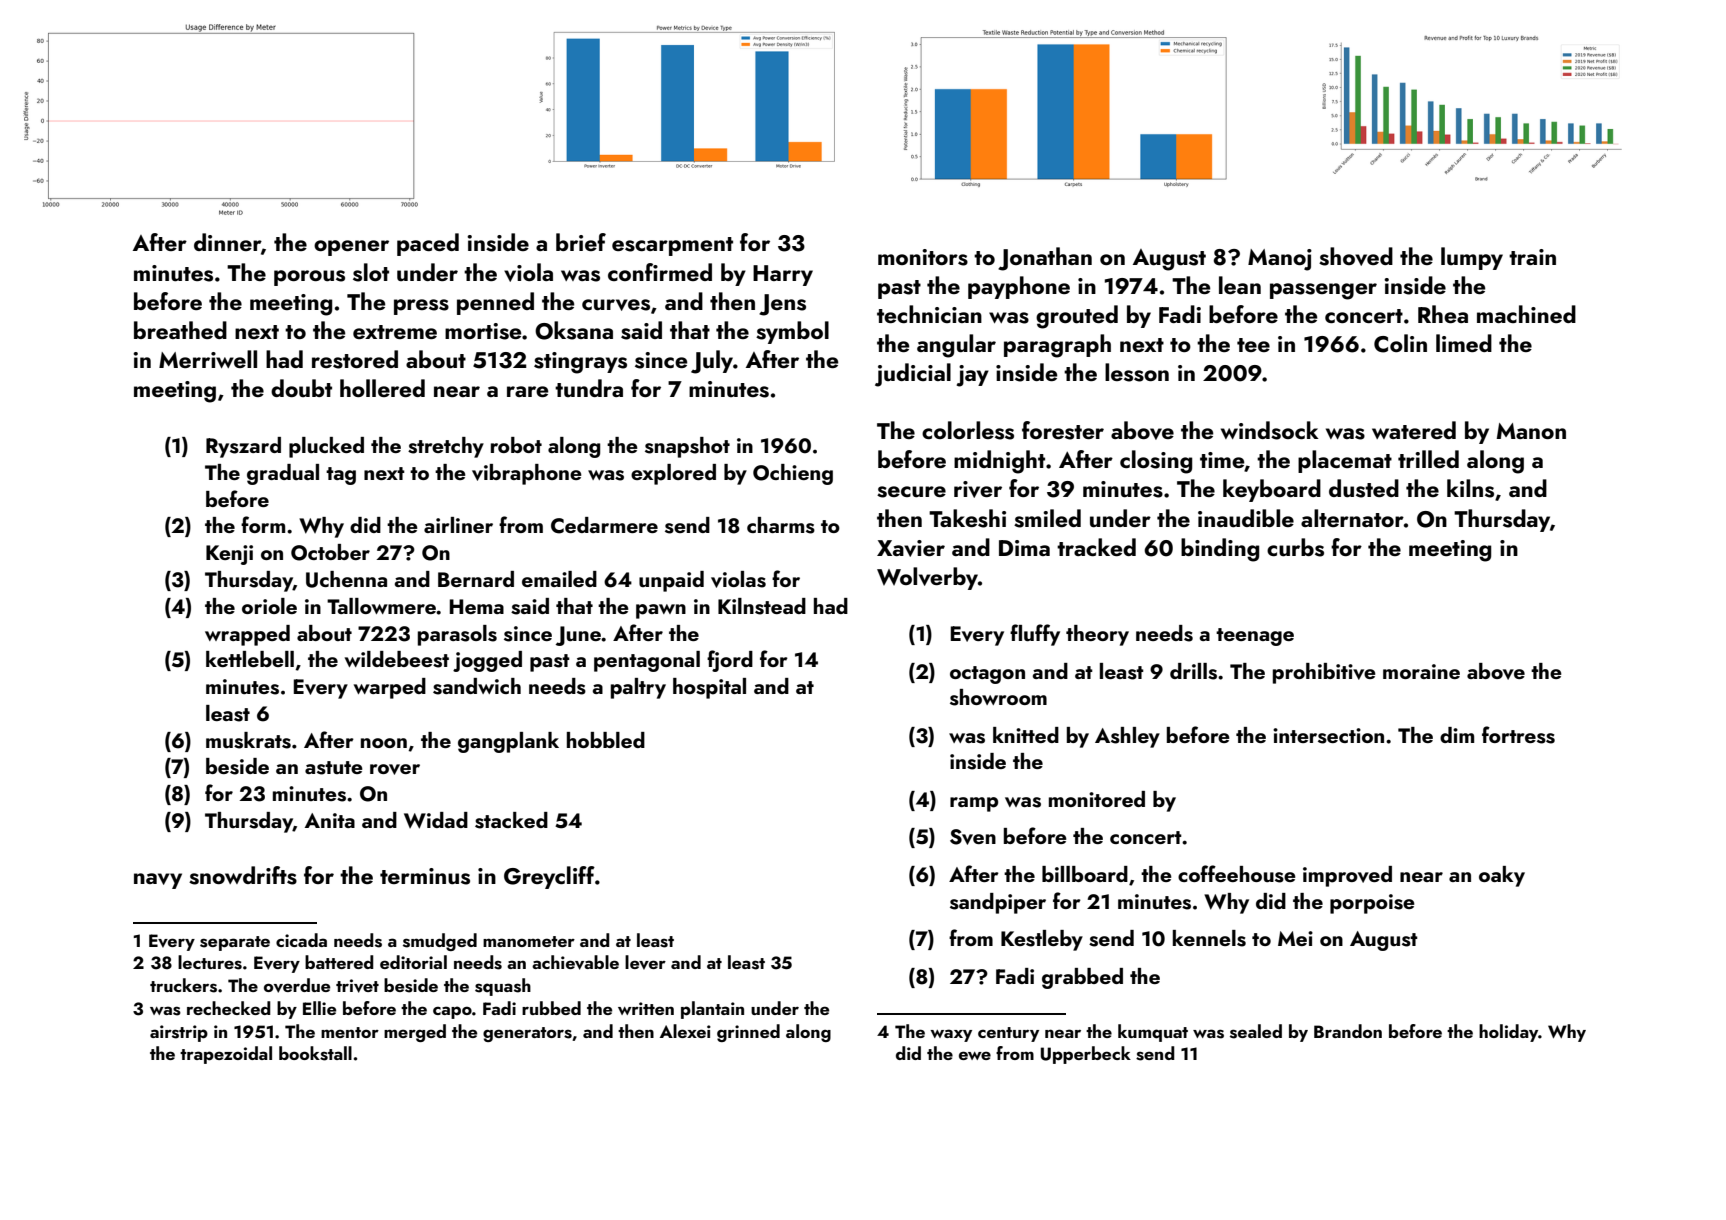 This page has height=1220, width=1726. What do you see at coordinates (1464, 343) in the page?
I see `limed` at bounding box center [1464, 343].
